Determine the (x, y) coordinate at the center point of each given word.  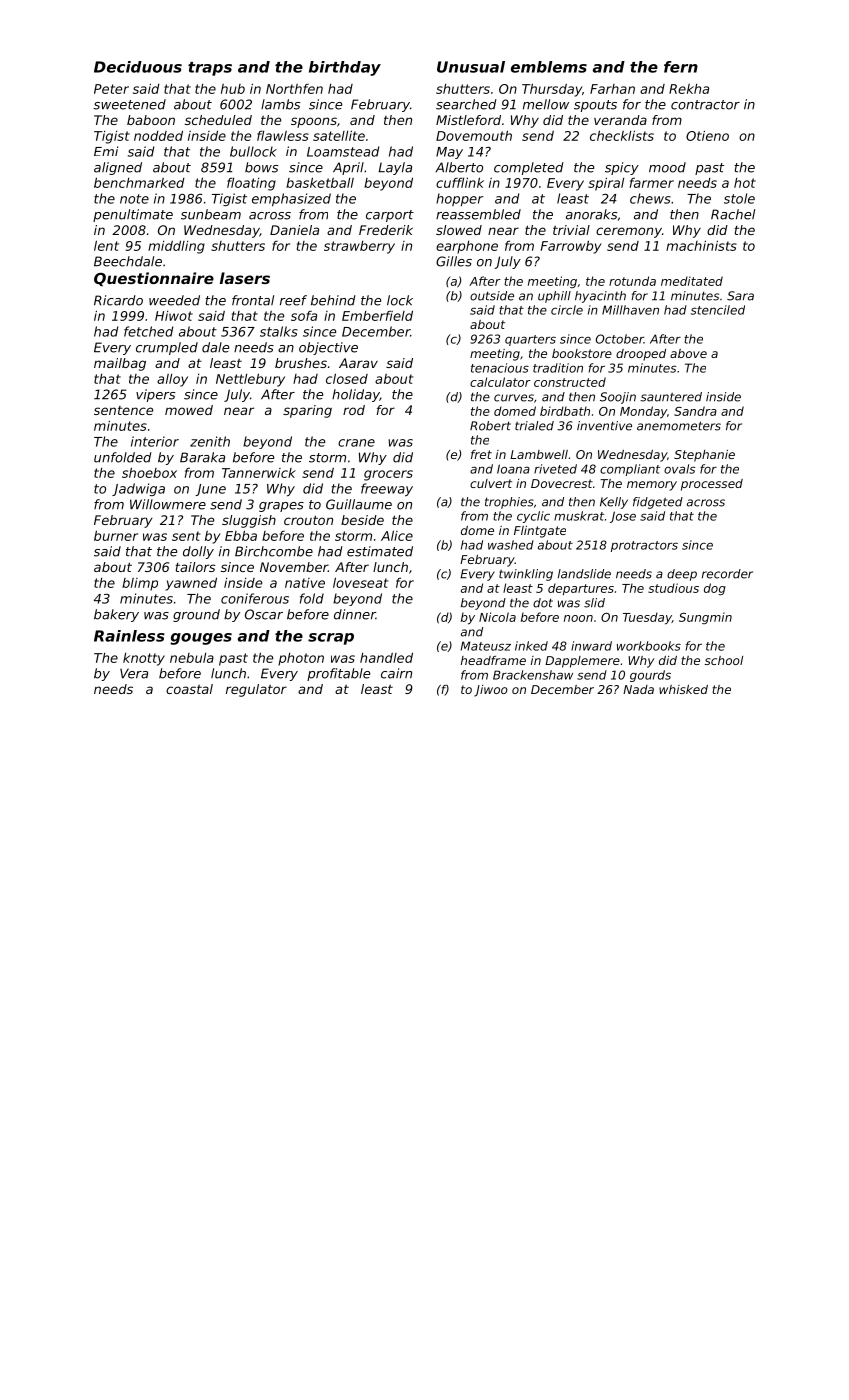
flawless (283, 135)
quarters (530, 340)
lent (106, 245)
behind (333, 300)
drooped (641, 355)
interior (155, 441)
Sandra (695, 411)
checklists (622, 135)
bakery (116, 615)
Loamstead (343, 151)
